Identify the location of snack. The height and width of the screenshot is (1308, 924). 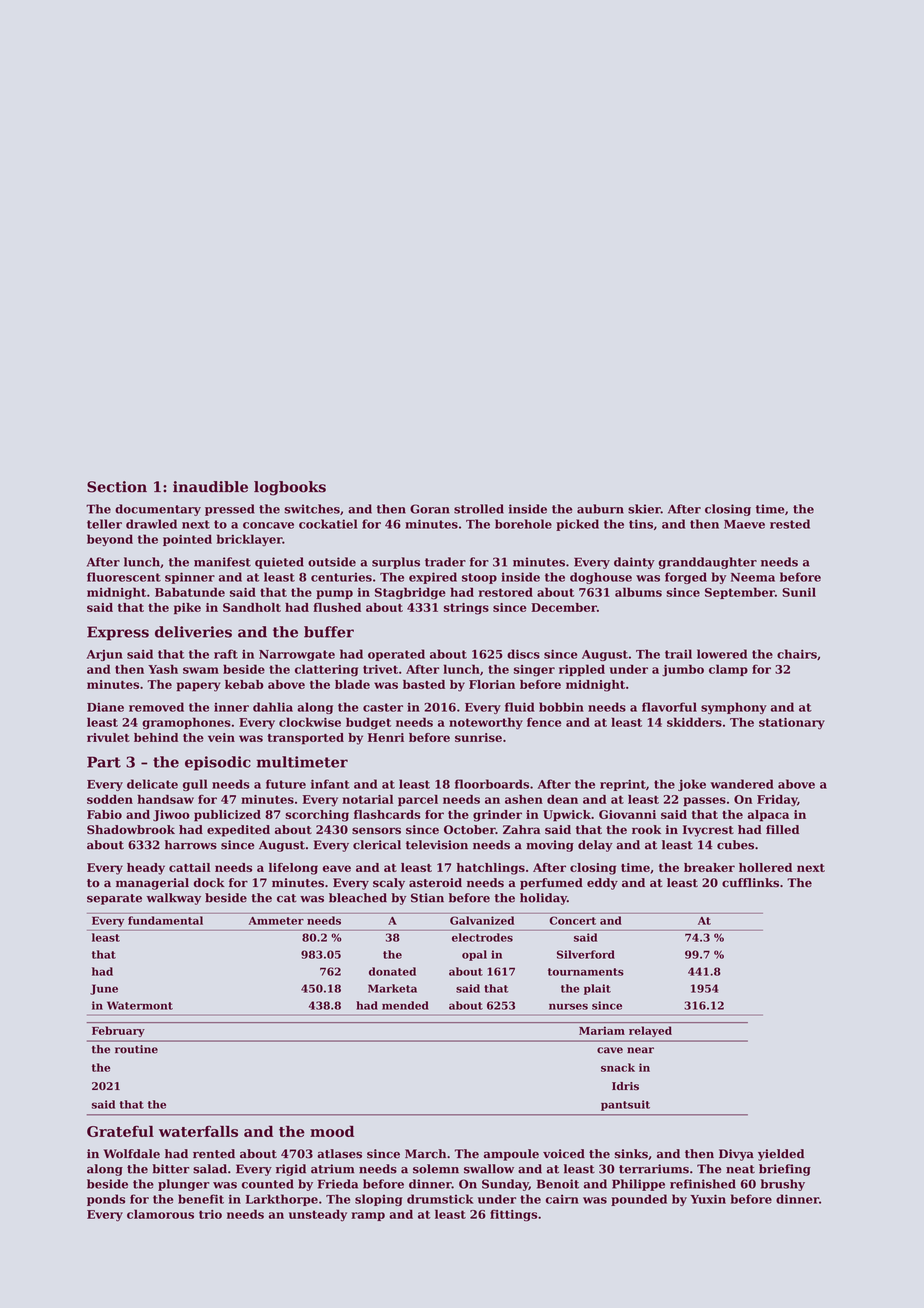
(618, 1067).
